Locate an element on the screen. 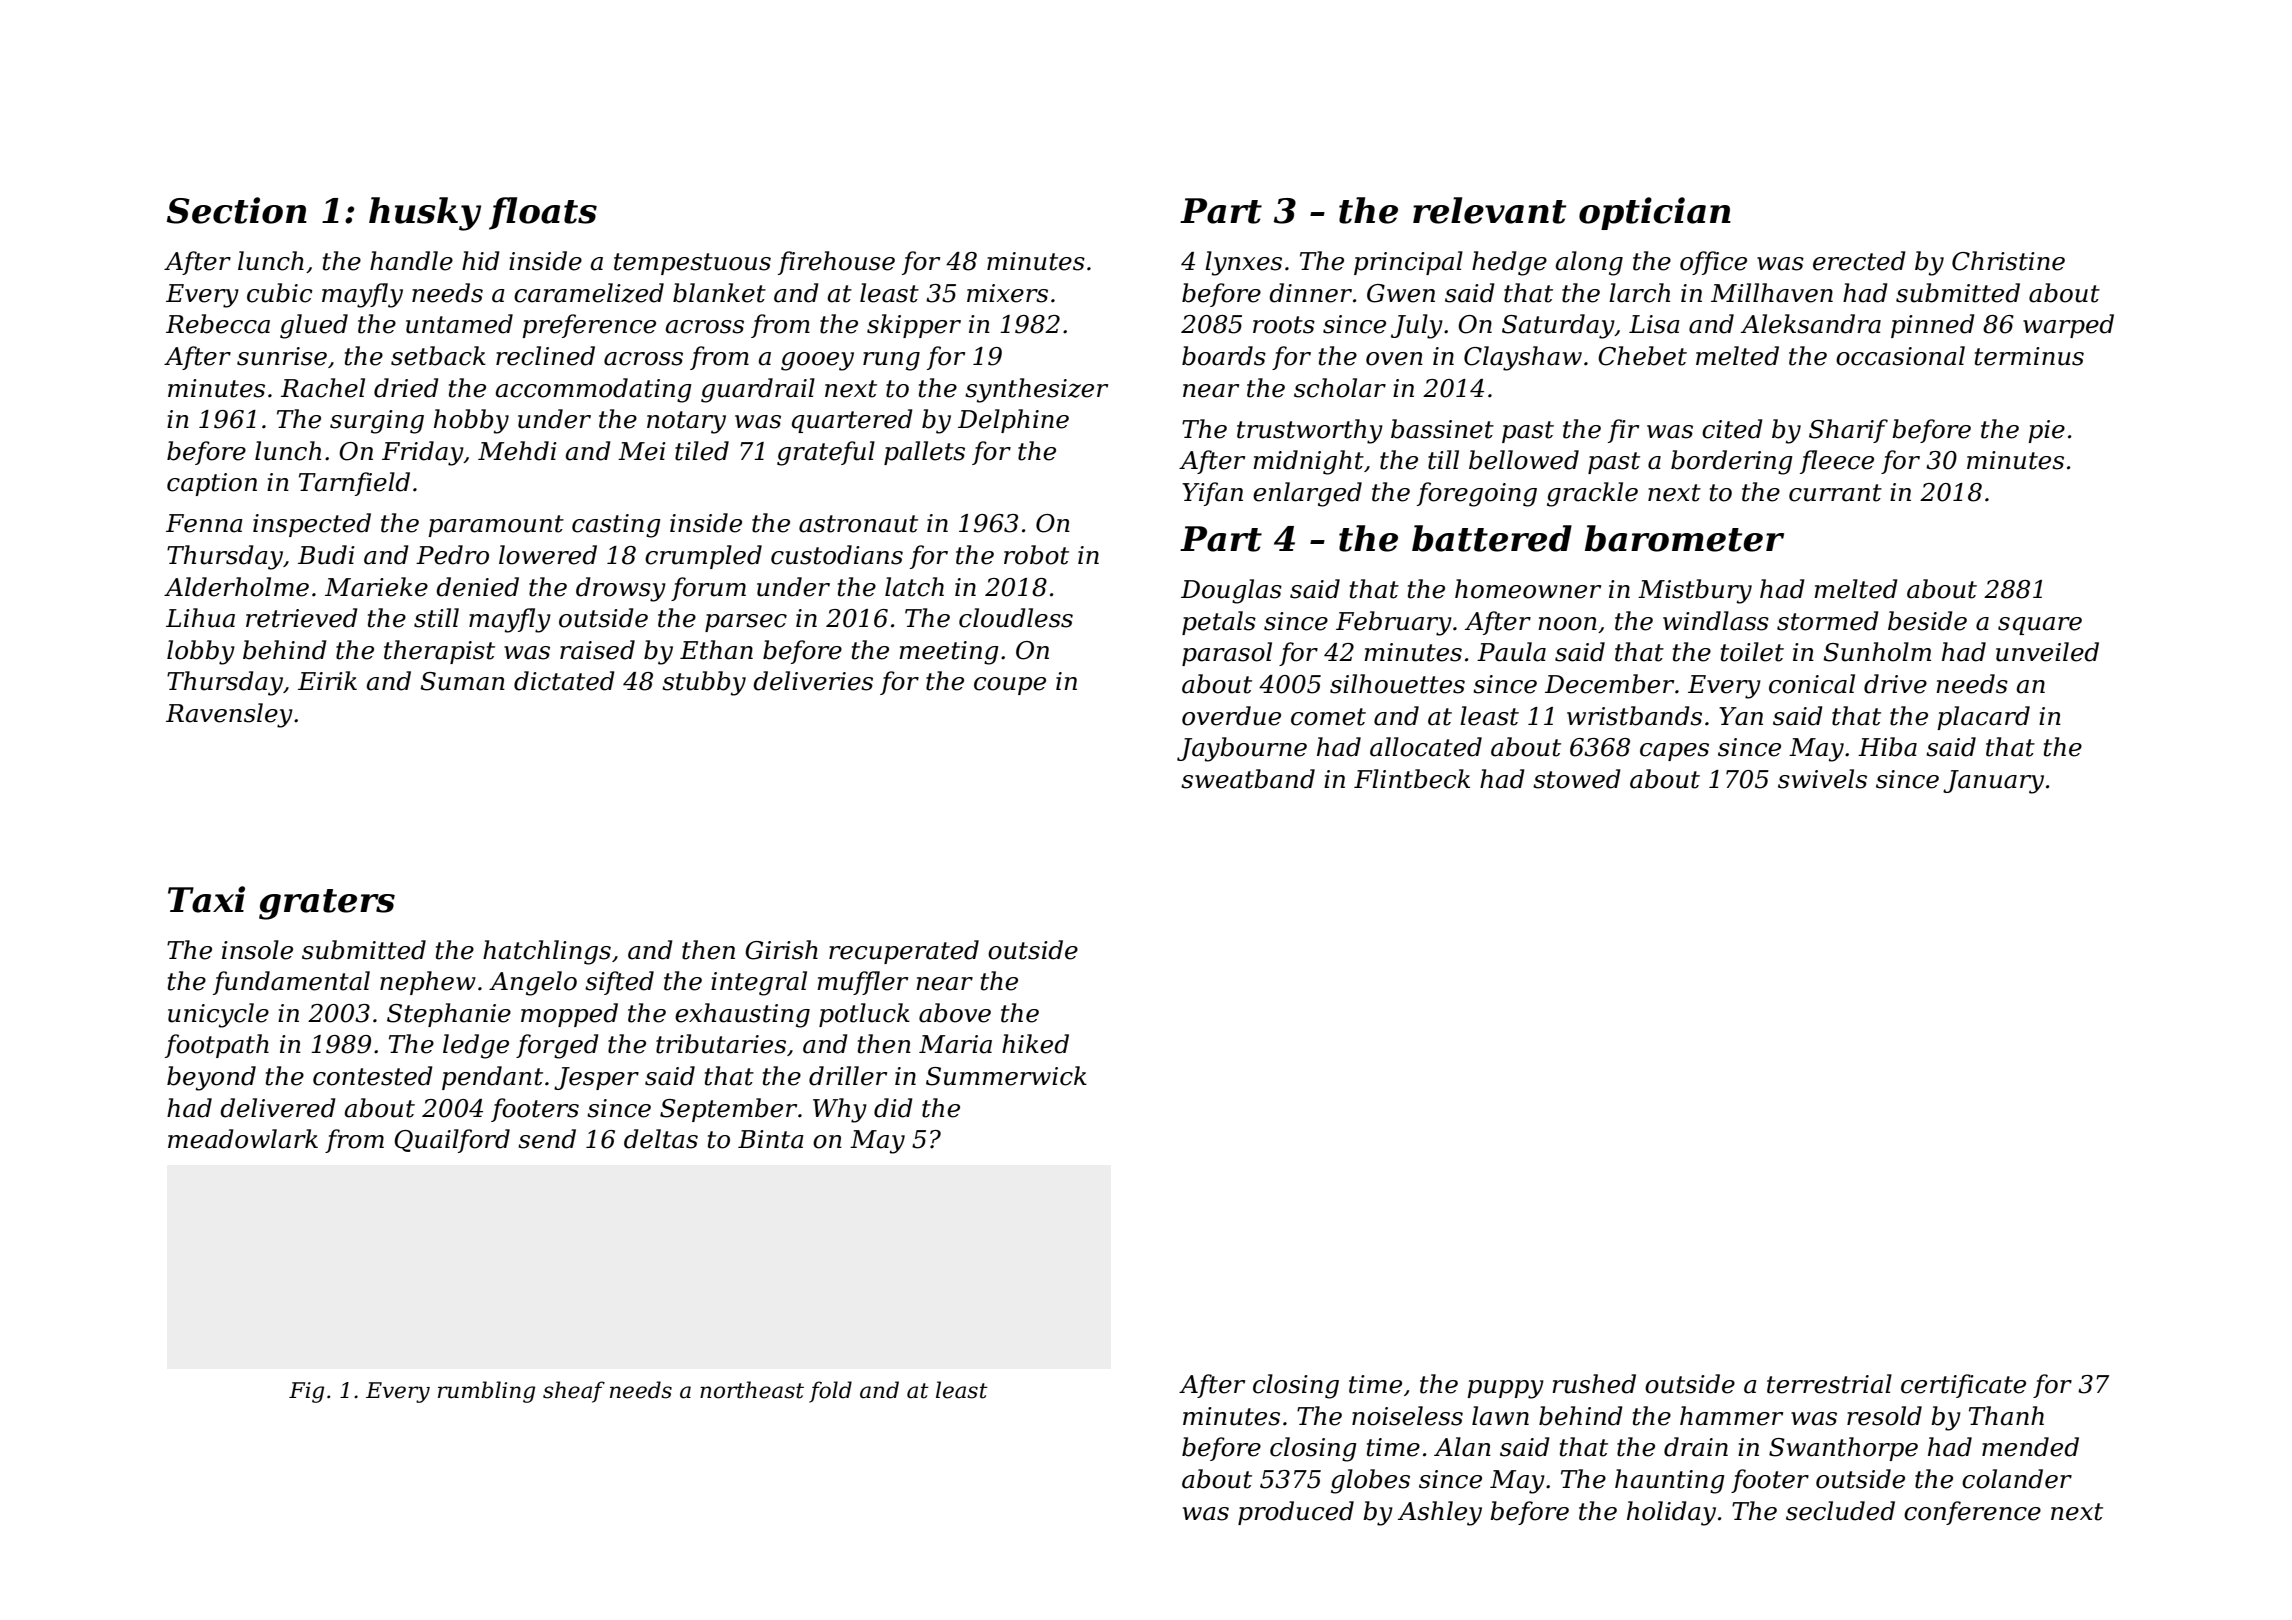  coupe is located at coordinates (1010, 686).
